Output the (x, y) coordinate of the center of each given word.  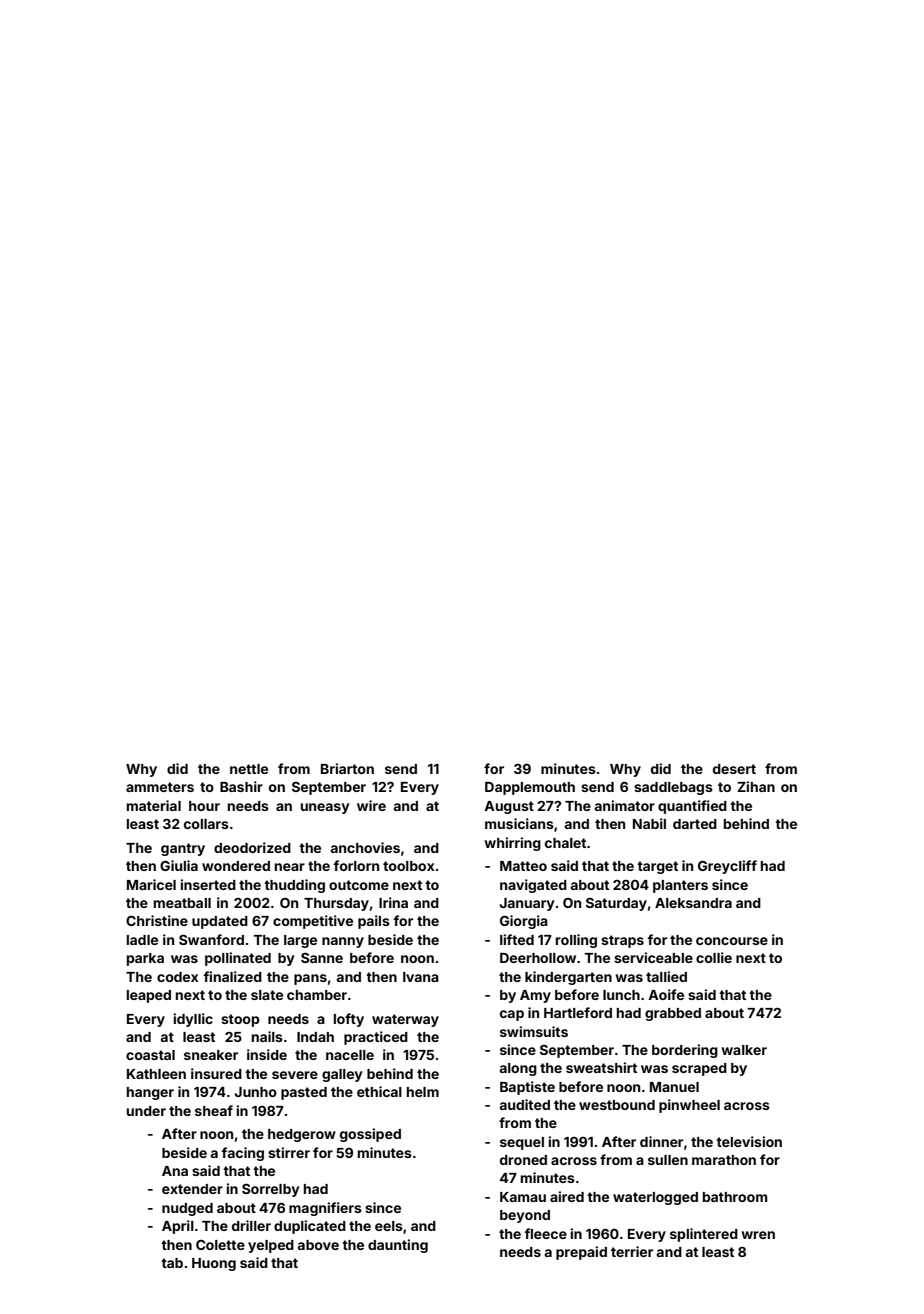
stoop (240, 1020)
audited (525, 1104)
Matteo (523, 866)
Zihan (756, 786)
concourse (732, 941)
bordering (685, 1051)
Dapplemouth (530, 788)
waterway (405, 1020)
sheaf (214, 1110)
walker (744, 1050)
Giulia (179, 865)
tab (172, 1263)
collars (206, 824)
